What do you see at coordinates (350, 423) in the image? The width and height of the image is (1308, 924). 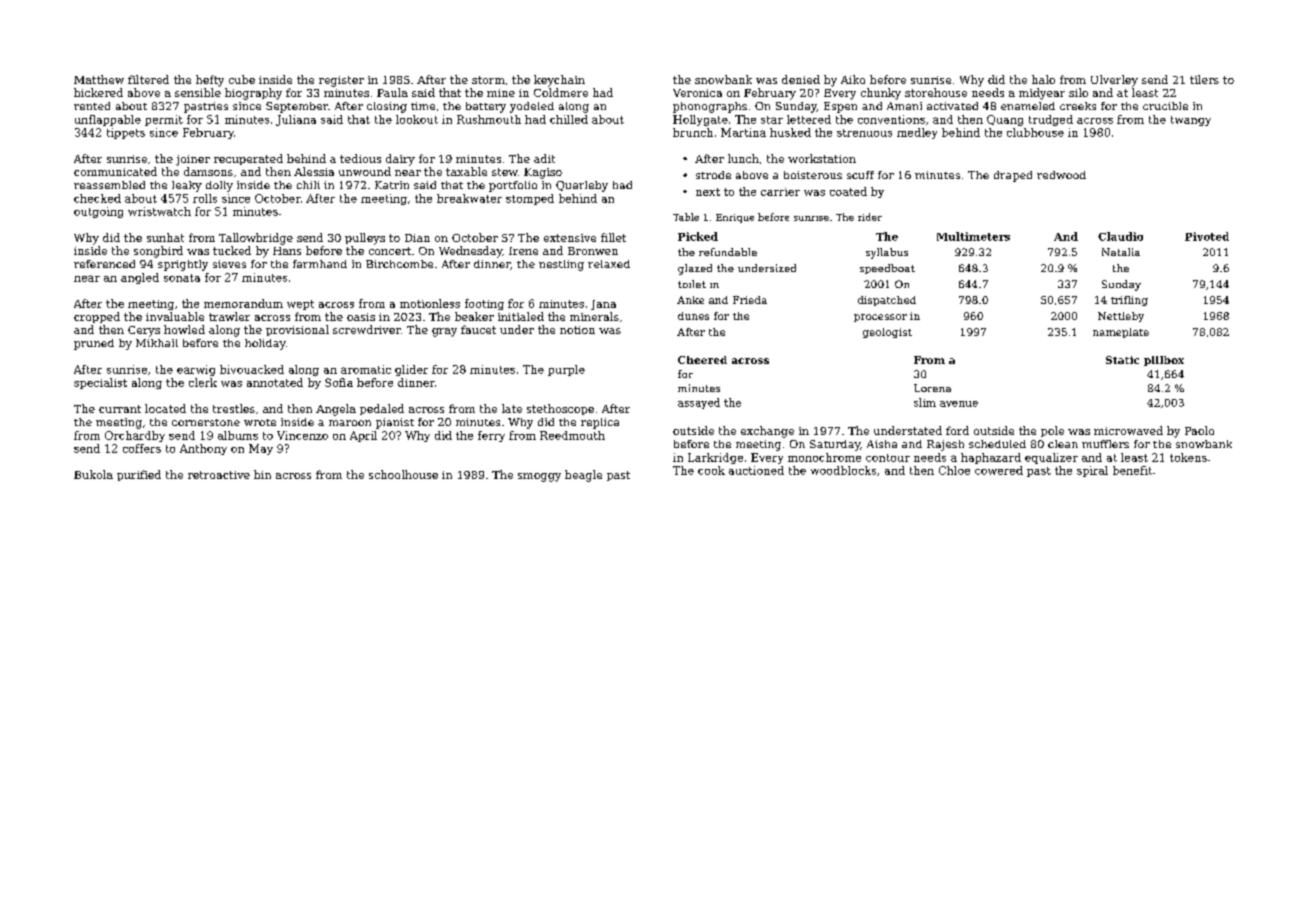 I see `maroon` at bounding box center [350, 423].
